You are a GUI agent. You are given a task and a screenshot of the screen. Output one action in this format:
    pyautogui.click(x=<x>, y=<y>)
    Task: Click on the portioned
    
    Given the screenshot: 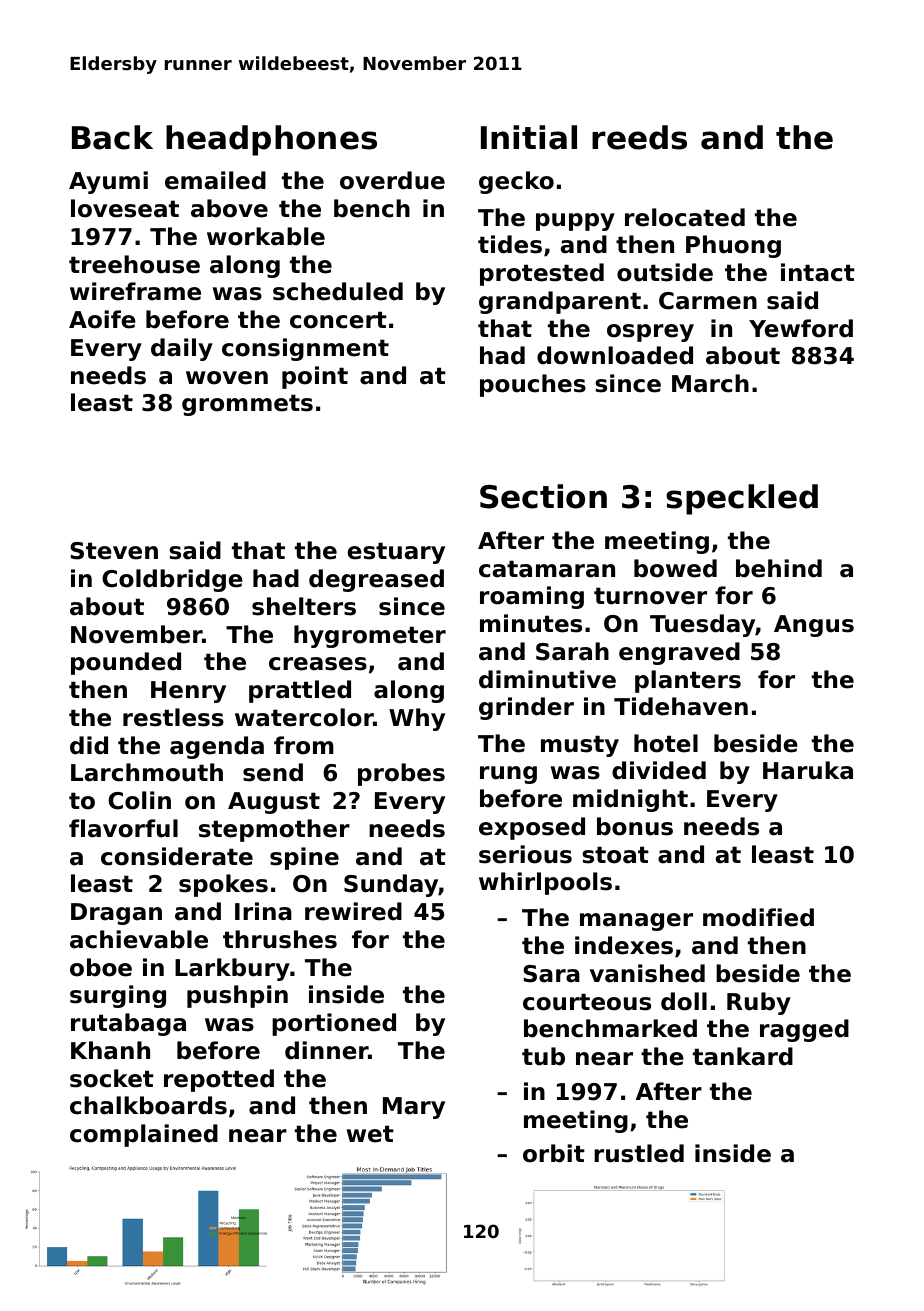 What is the action you would take?
    pyautogui.click(x=334, y=1024)
